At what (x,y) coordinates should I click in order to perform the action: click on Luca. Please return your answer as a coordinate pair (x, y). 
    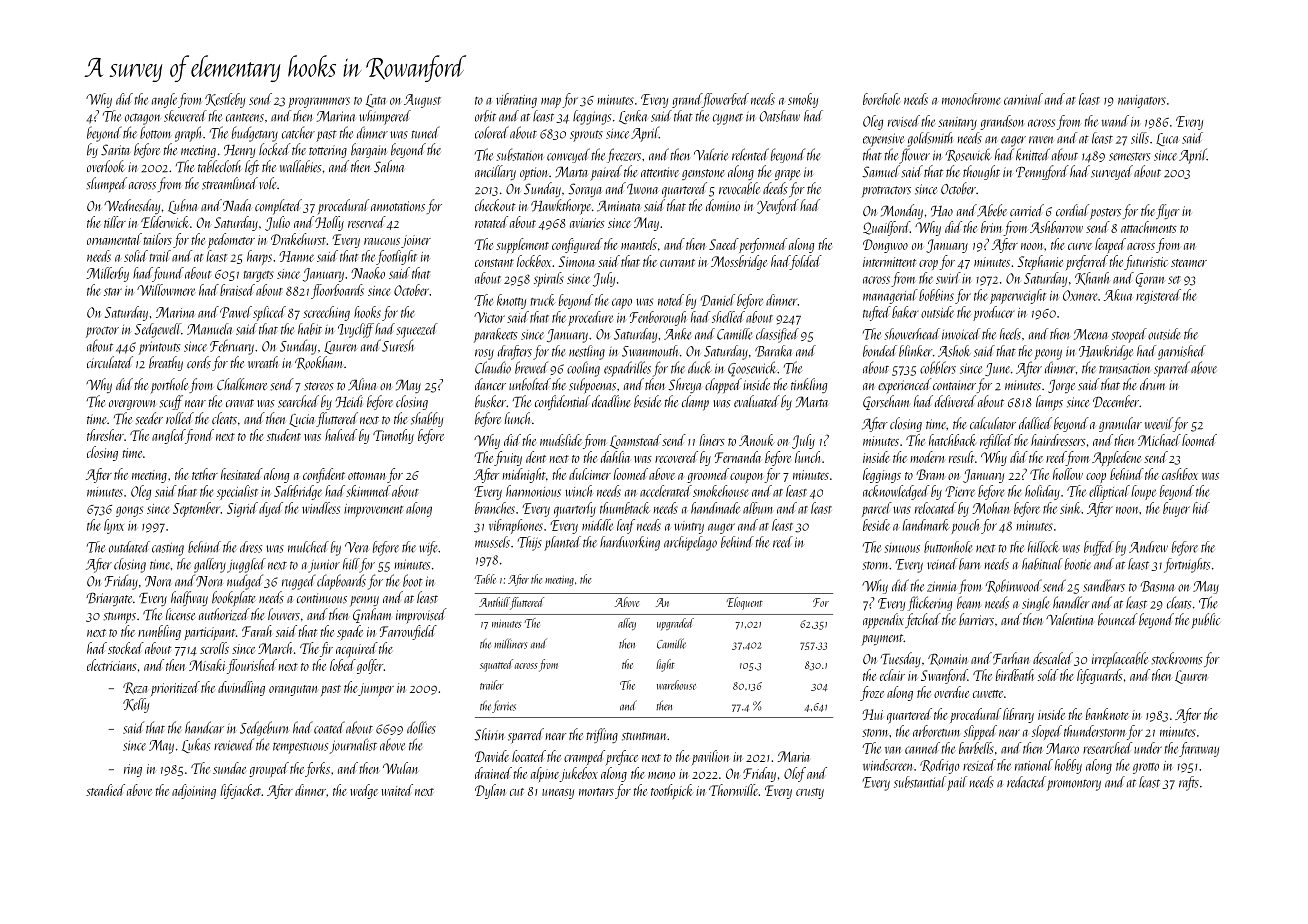
    Looking at the image, I should click on (1167, 139).
